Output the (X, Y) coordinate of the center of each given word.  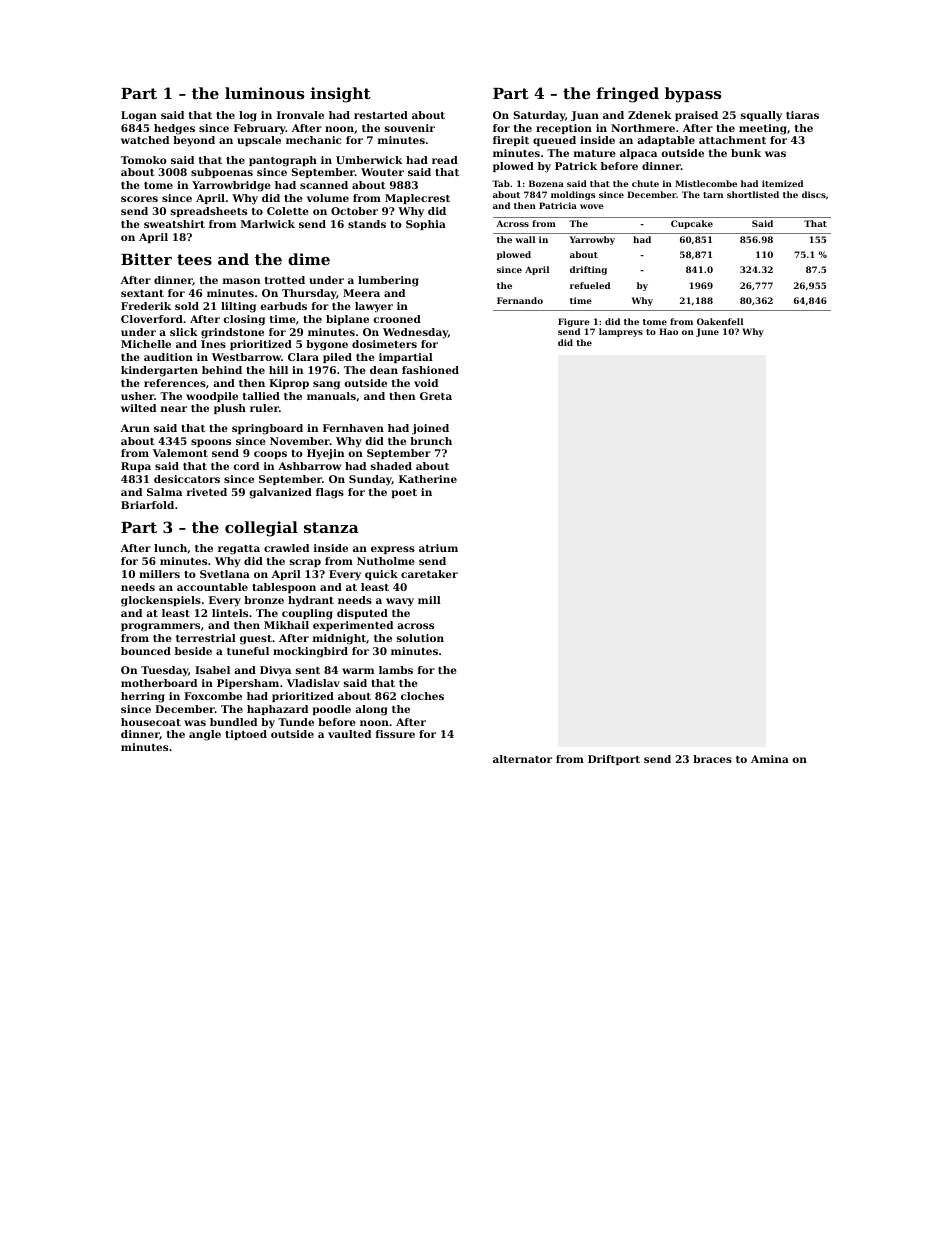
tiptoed (246, 735)
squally (761, 116)
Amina (770, 759)
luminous (264, 93)
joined (430, 429)
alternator (522, 759)
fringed (628, 95)
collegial (261, 529)
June (707, 332)
